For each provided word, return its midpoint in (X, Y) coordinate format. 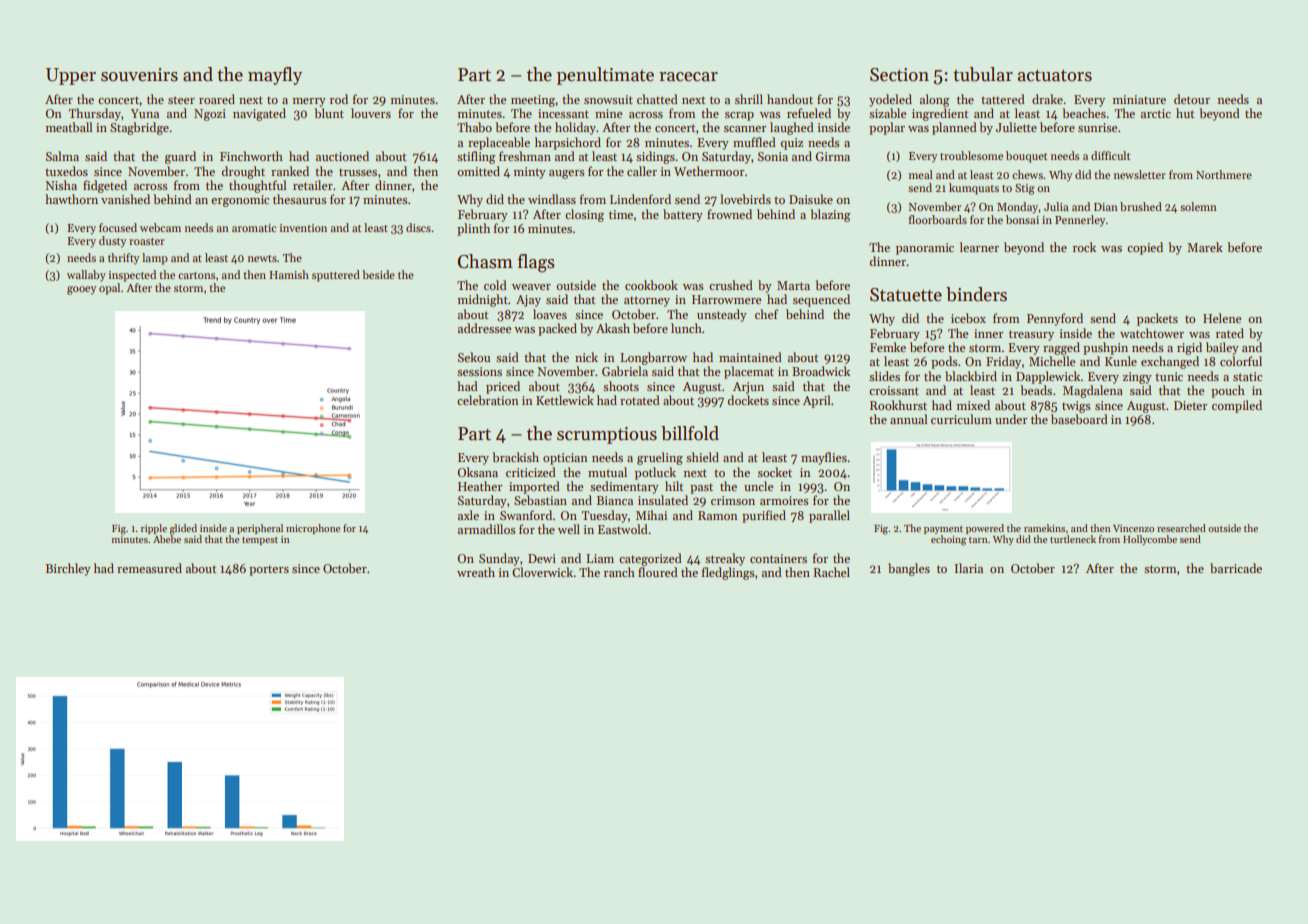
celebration (487, 400)
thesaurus (299, 199)
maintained (750, 357)
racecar (688, 77)
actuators (1055, 75)
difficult (1110, 155)
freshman (525, 156)
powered (985, 529)
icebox (968, 318)
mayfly (275, 76)
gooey (81, 290)
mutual (607, 472)
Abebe (167, 539)
